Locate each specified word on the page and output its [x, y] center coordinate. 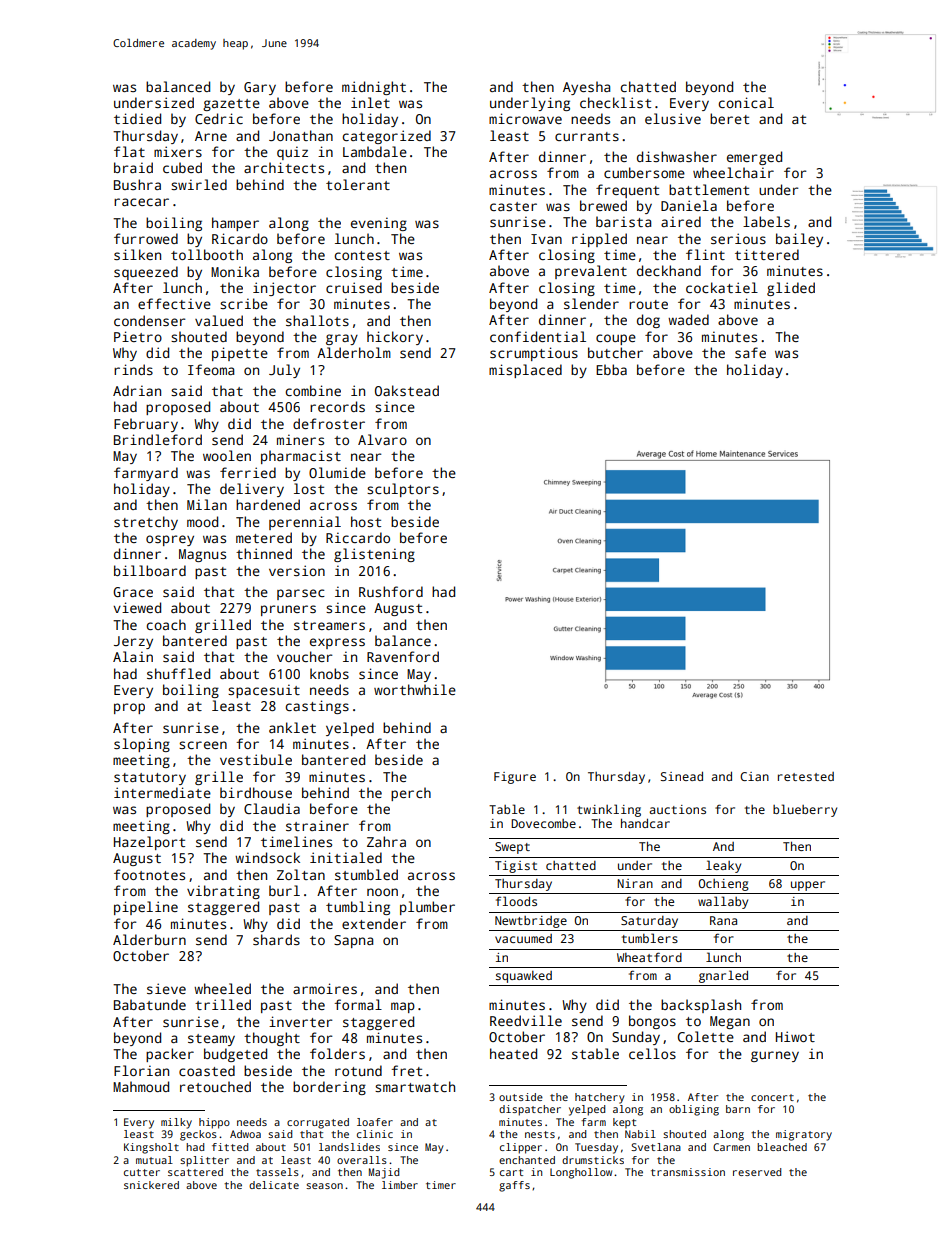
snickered [151, 1185]
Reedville [526, 1020]
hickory [395, 338]
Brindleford [158, 439]
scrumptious [534, 354]
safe [750, 352]
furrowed [146, 238]
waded [688, 319]
